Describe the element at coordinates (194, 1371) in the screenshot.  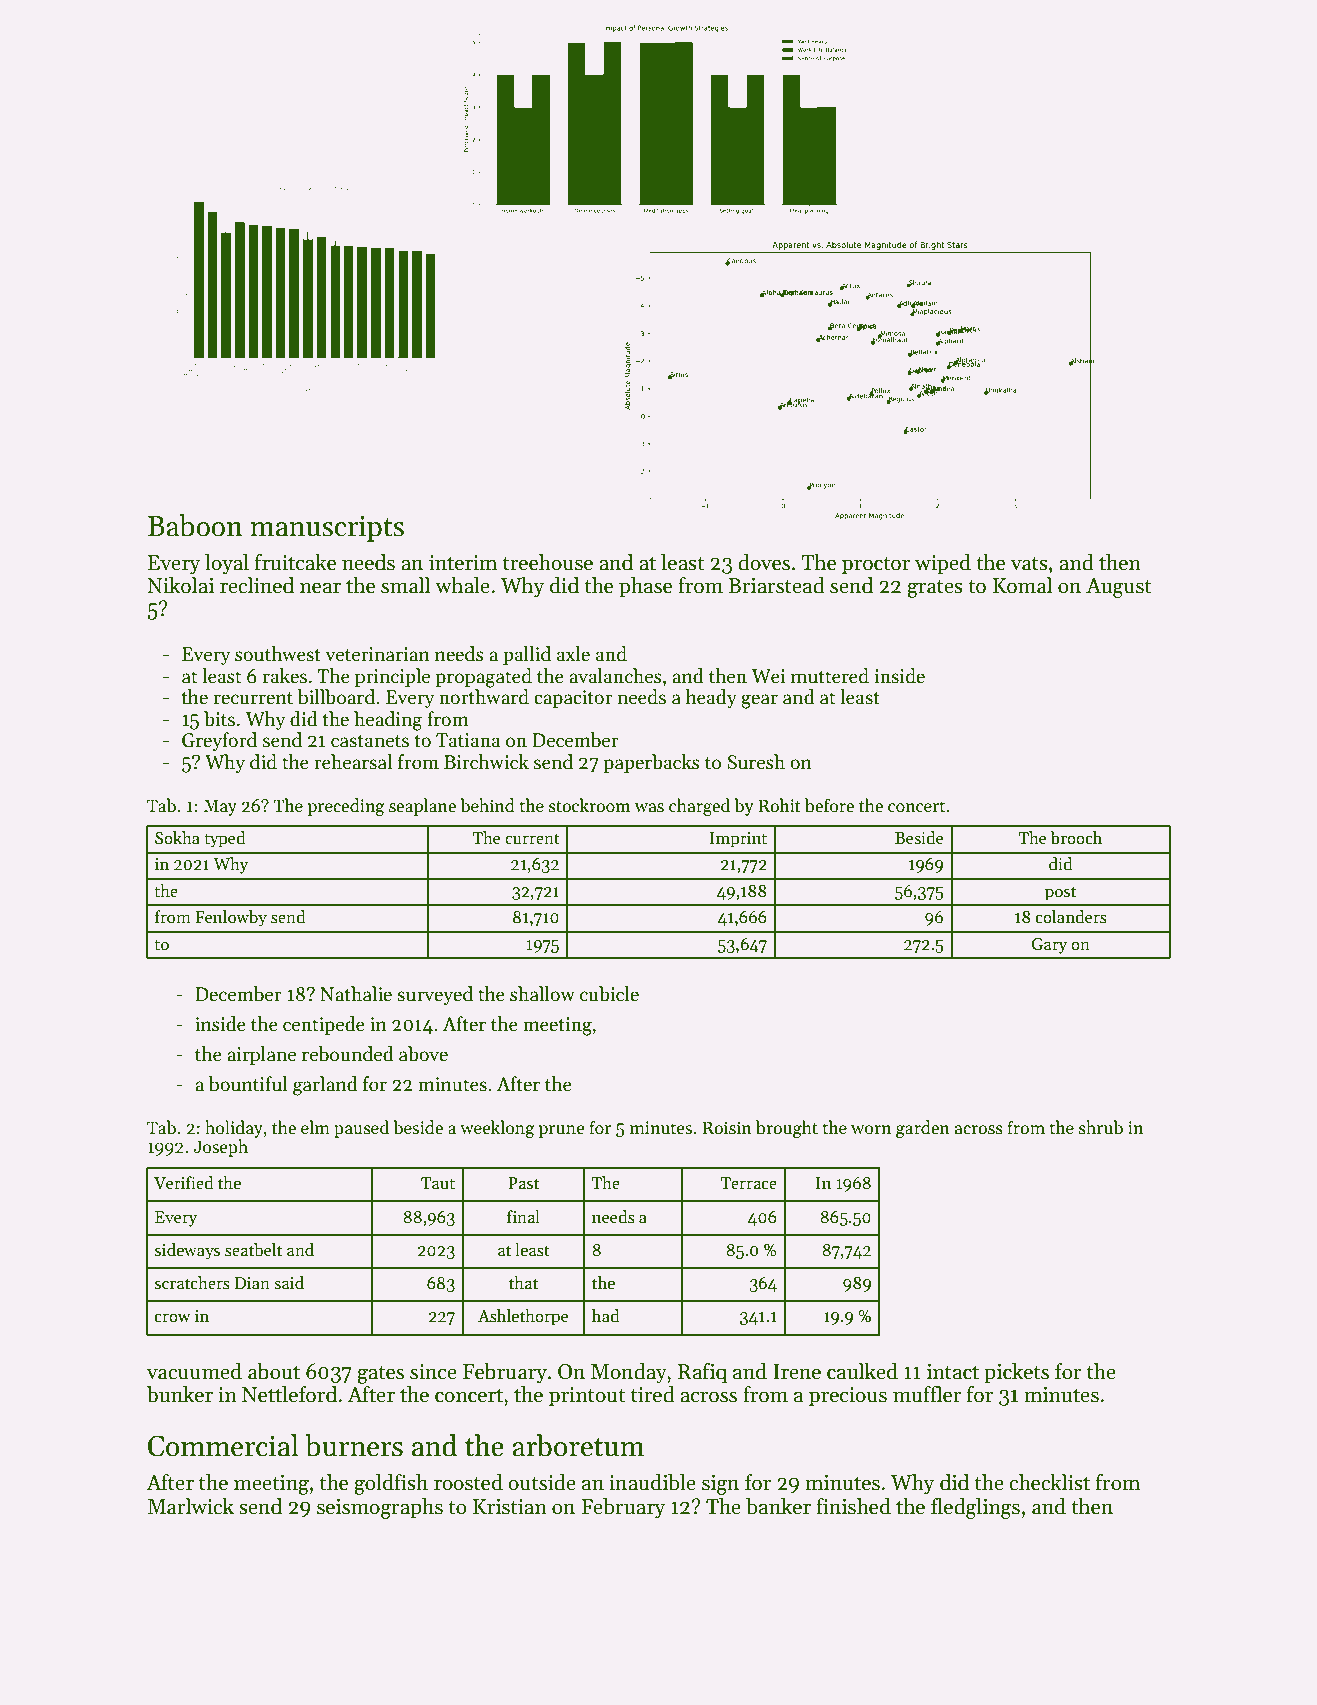
I see `vacuumed` at that location.
